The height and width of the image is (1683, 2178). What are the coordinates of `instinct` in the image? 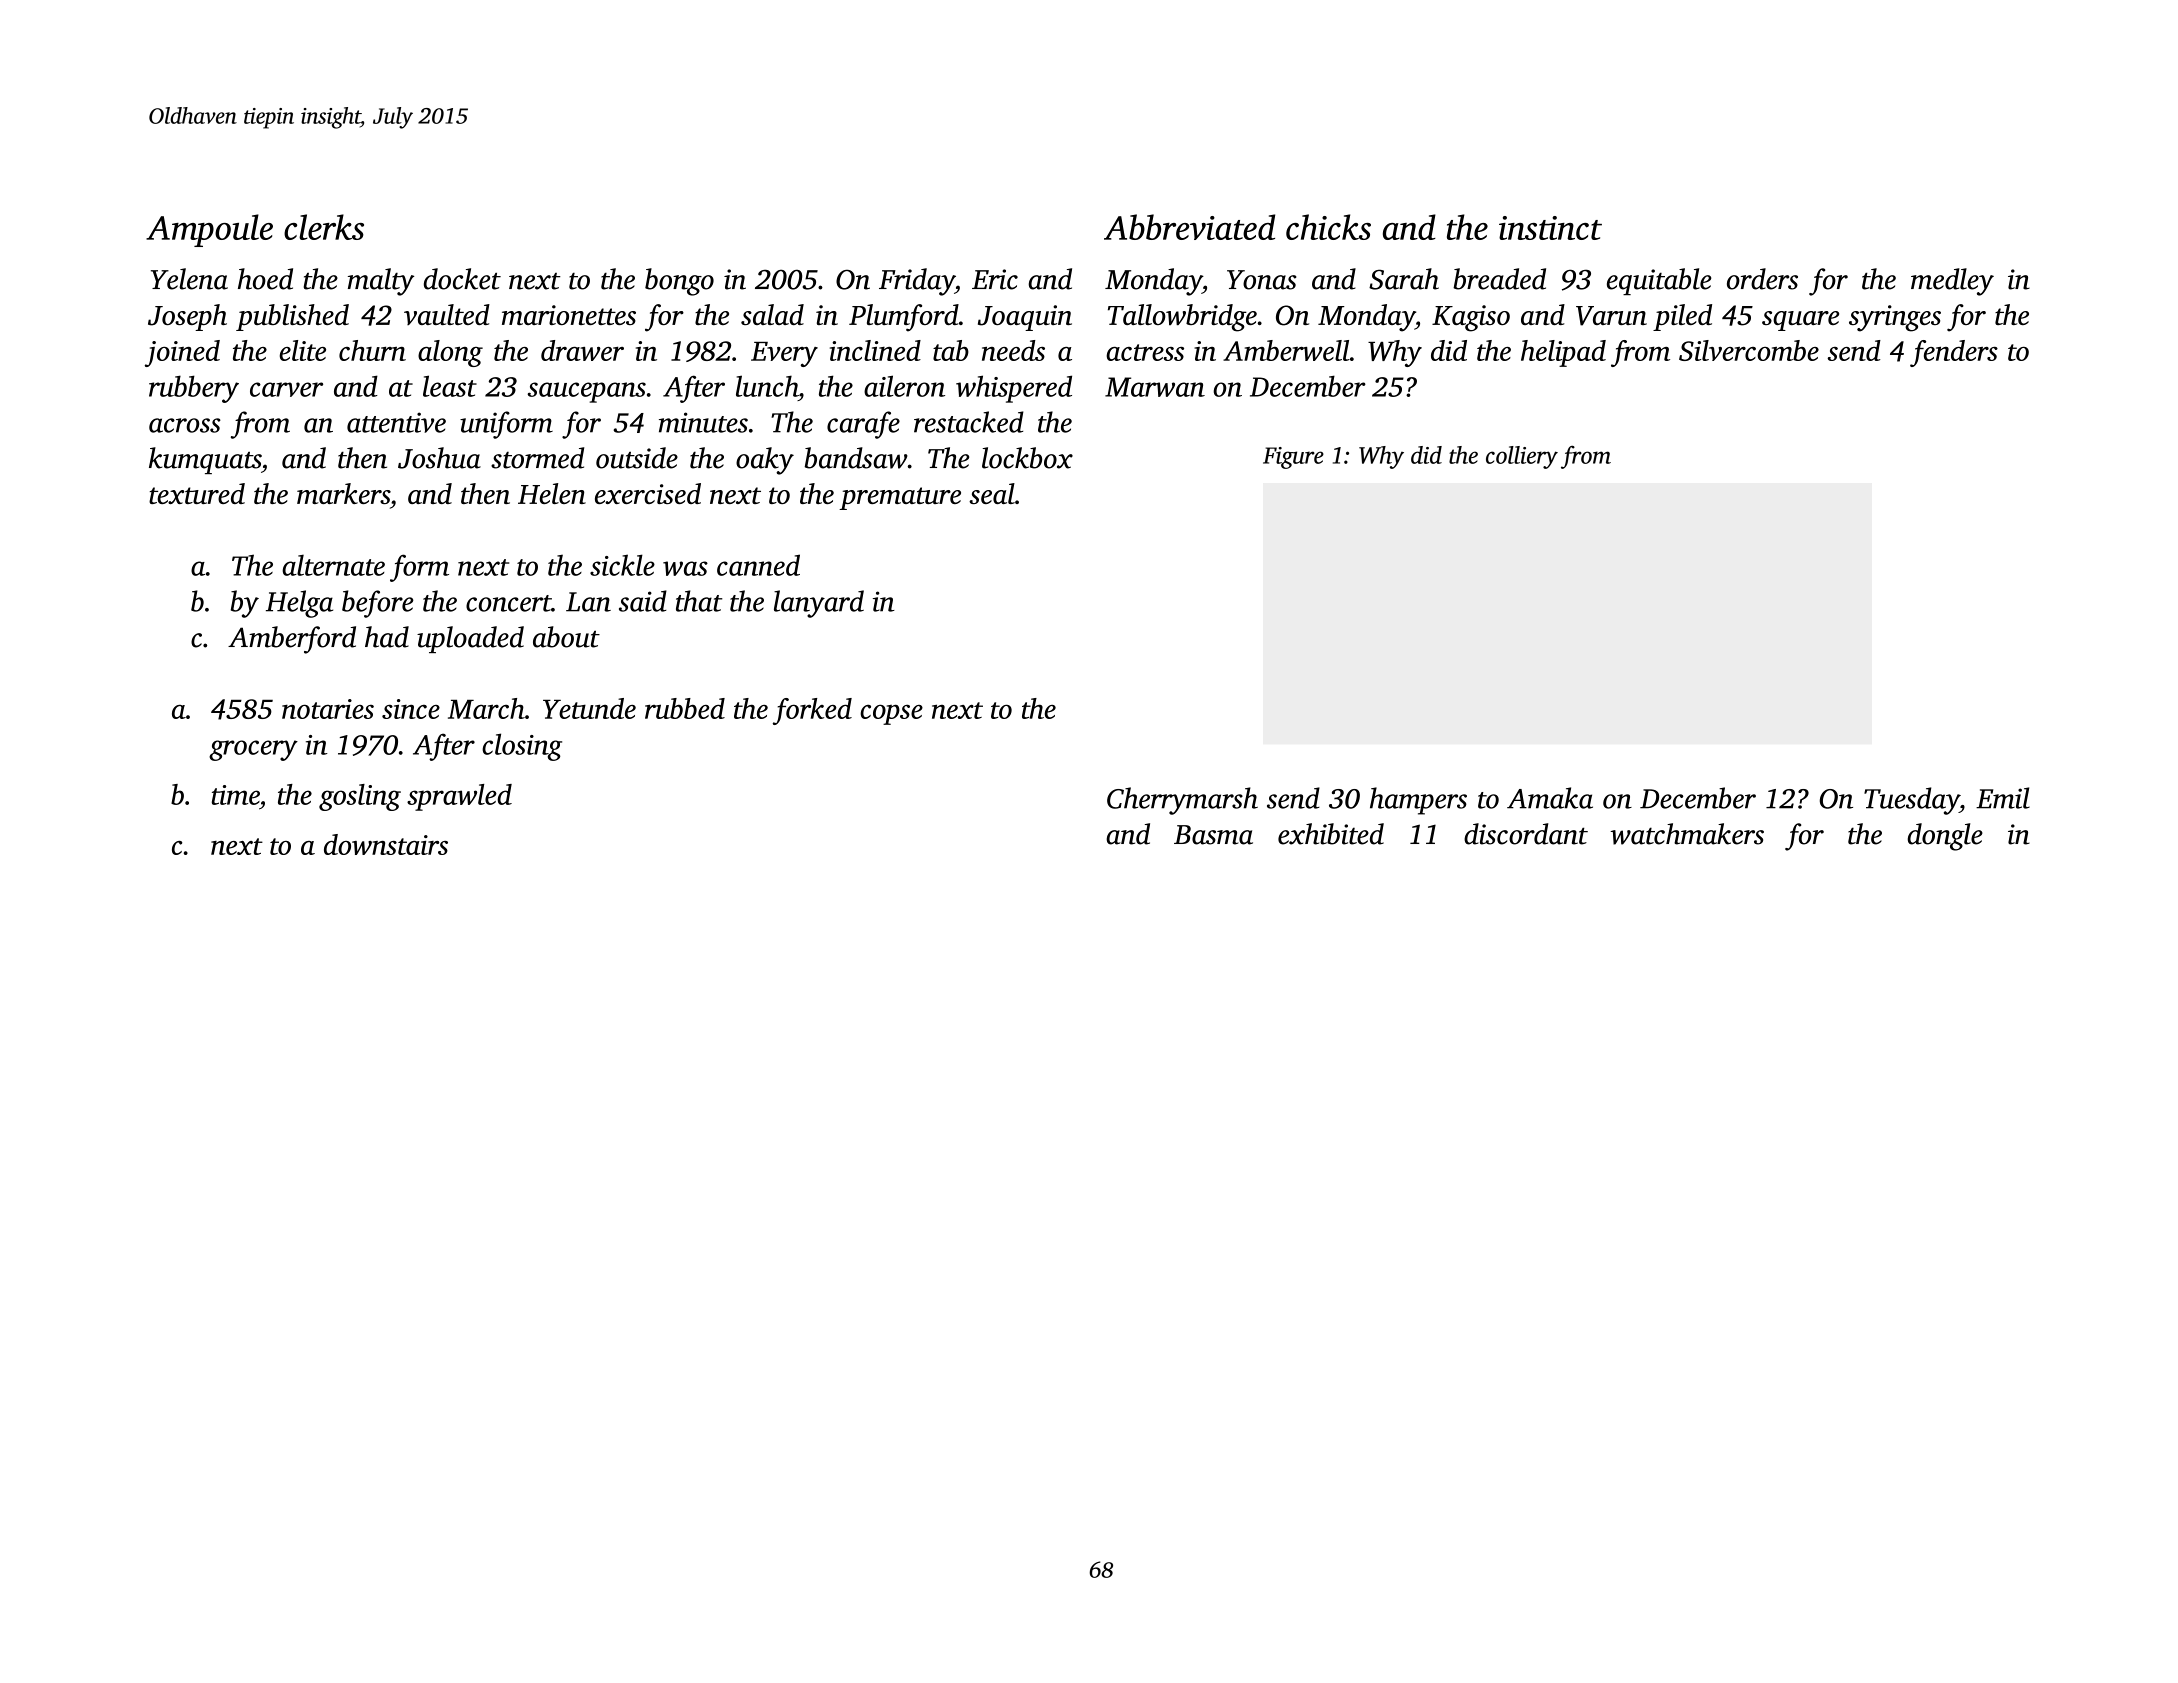 It's located at (1550, 228).
